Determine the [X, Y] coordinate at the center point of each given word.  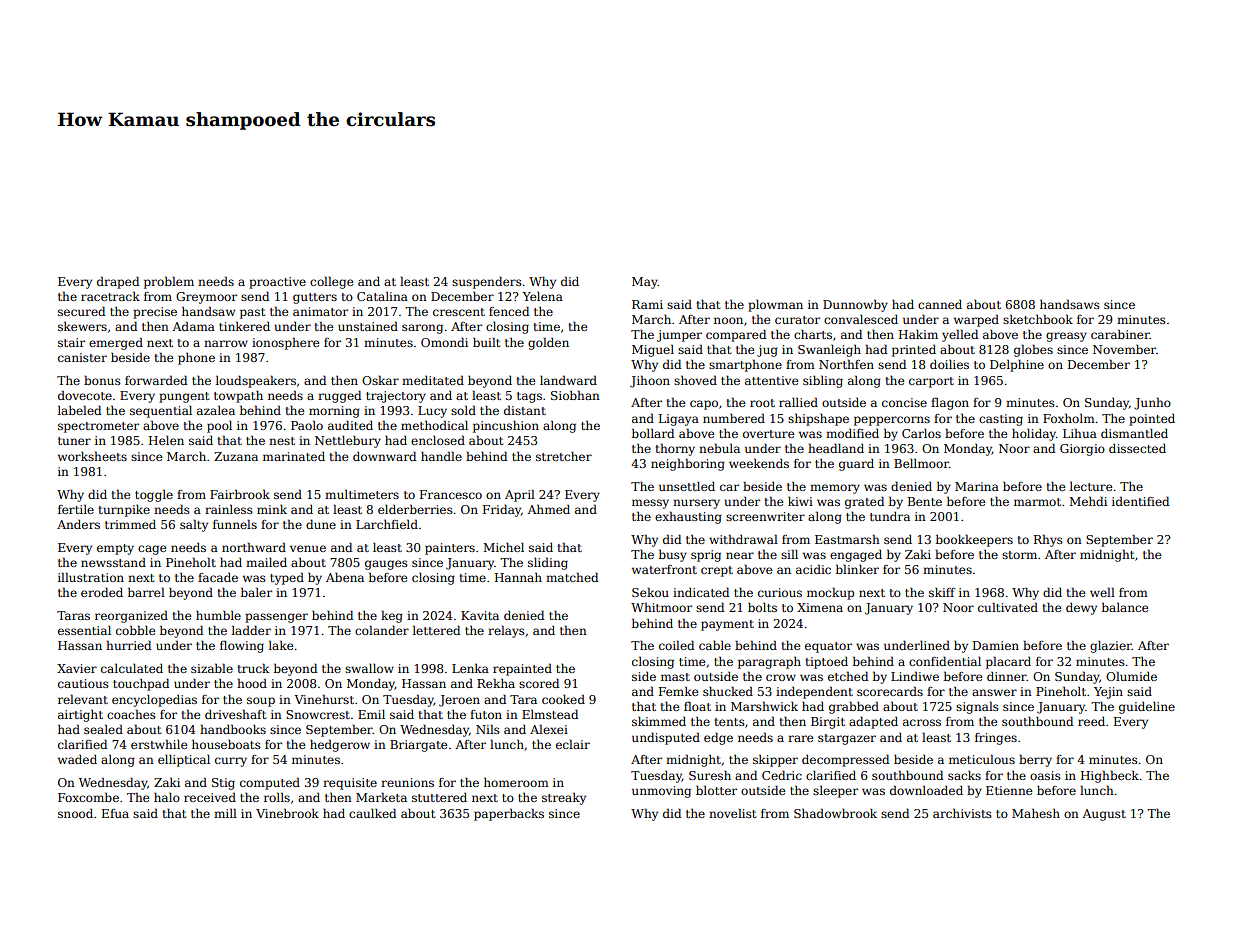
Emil [371, 714]
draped [118, 282]
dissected [1137, 448]
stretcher [564, 456]
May [645, 283]
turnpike [124, 511]
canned [940, 304]
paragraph [769, 662]
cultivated [1008, 607]
